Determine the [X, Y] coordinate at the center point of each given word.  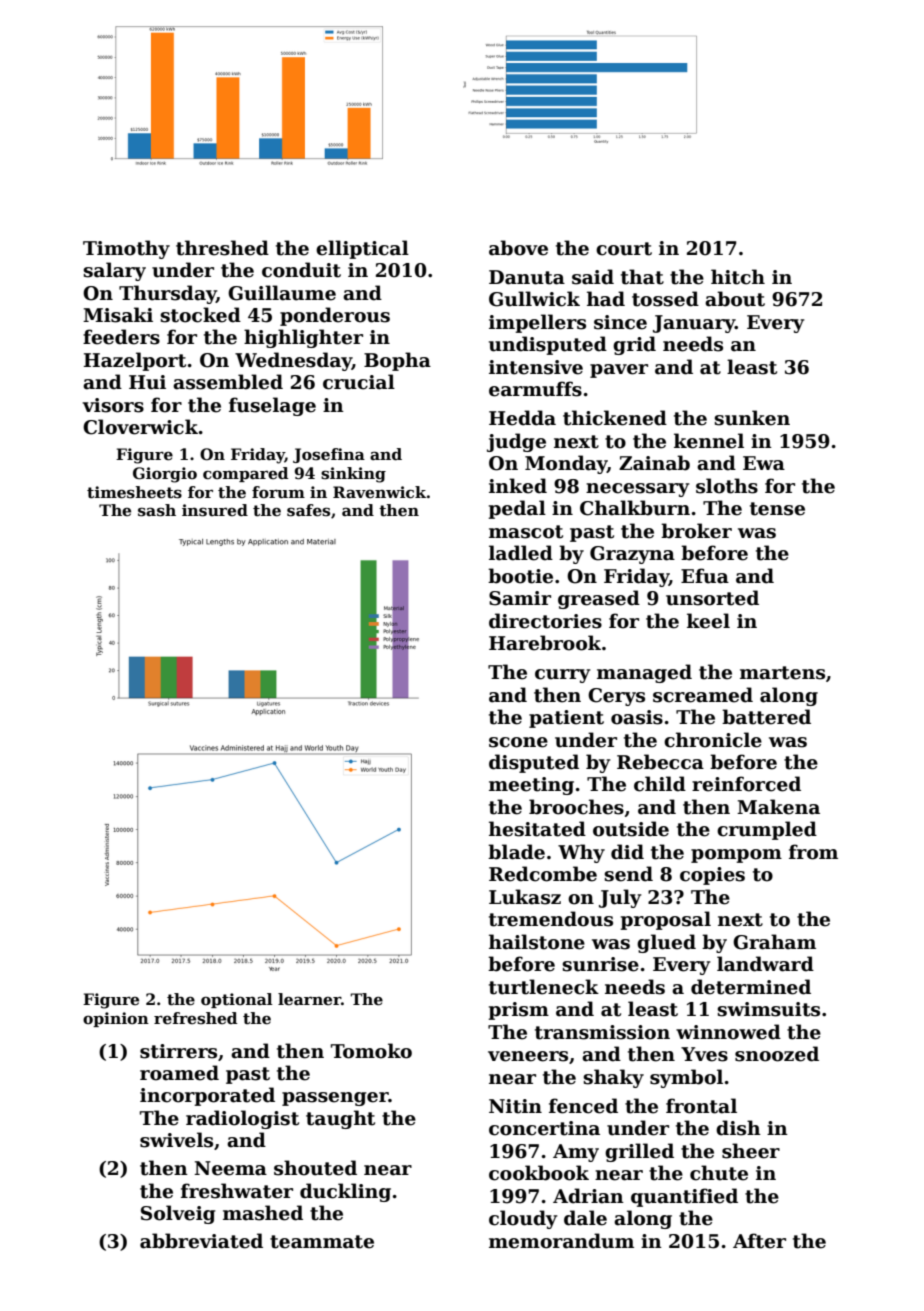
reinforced [746, 784]
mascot [526, 532]
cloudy [523, 1219]
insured [215, 510]
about [735, 299]
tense [777, 509]
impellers [537, 323]
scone [518, 742]
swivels [176, 1140]
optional [237, 1000]
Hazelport [135, 361]
